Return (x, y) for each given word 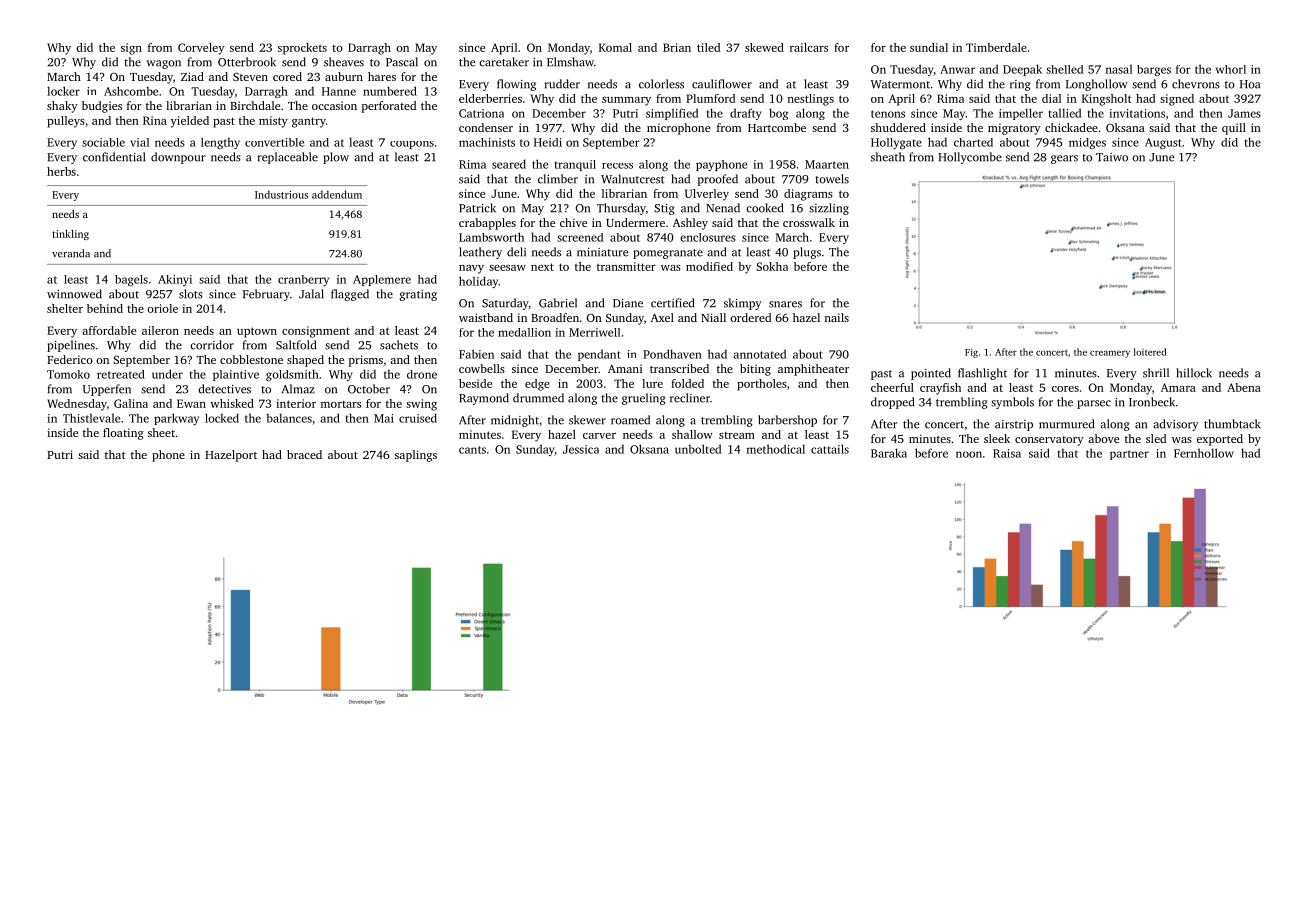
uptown (257, 332)
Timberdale (996, 47)
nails (837, 317)
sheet (161, 432)
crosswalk (809, 222)
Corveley (201, 49)
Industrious (281, 194)
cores (1065, 389)
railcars (809, 47)
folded (687, 383)
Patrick (477, 208)
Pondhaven (672, 354)
